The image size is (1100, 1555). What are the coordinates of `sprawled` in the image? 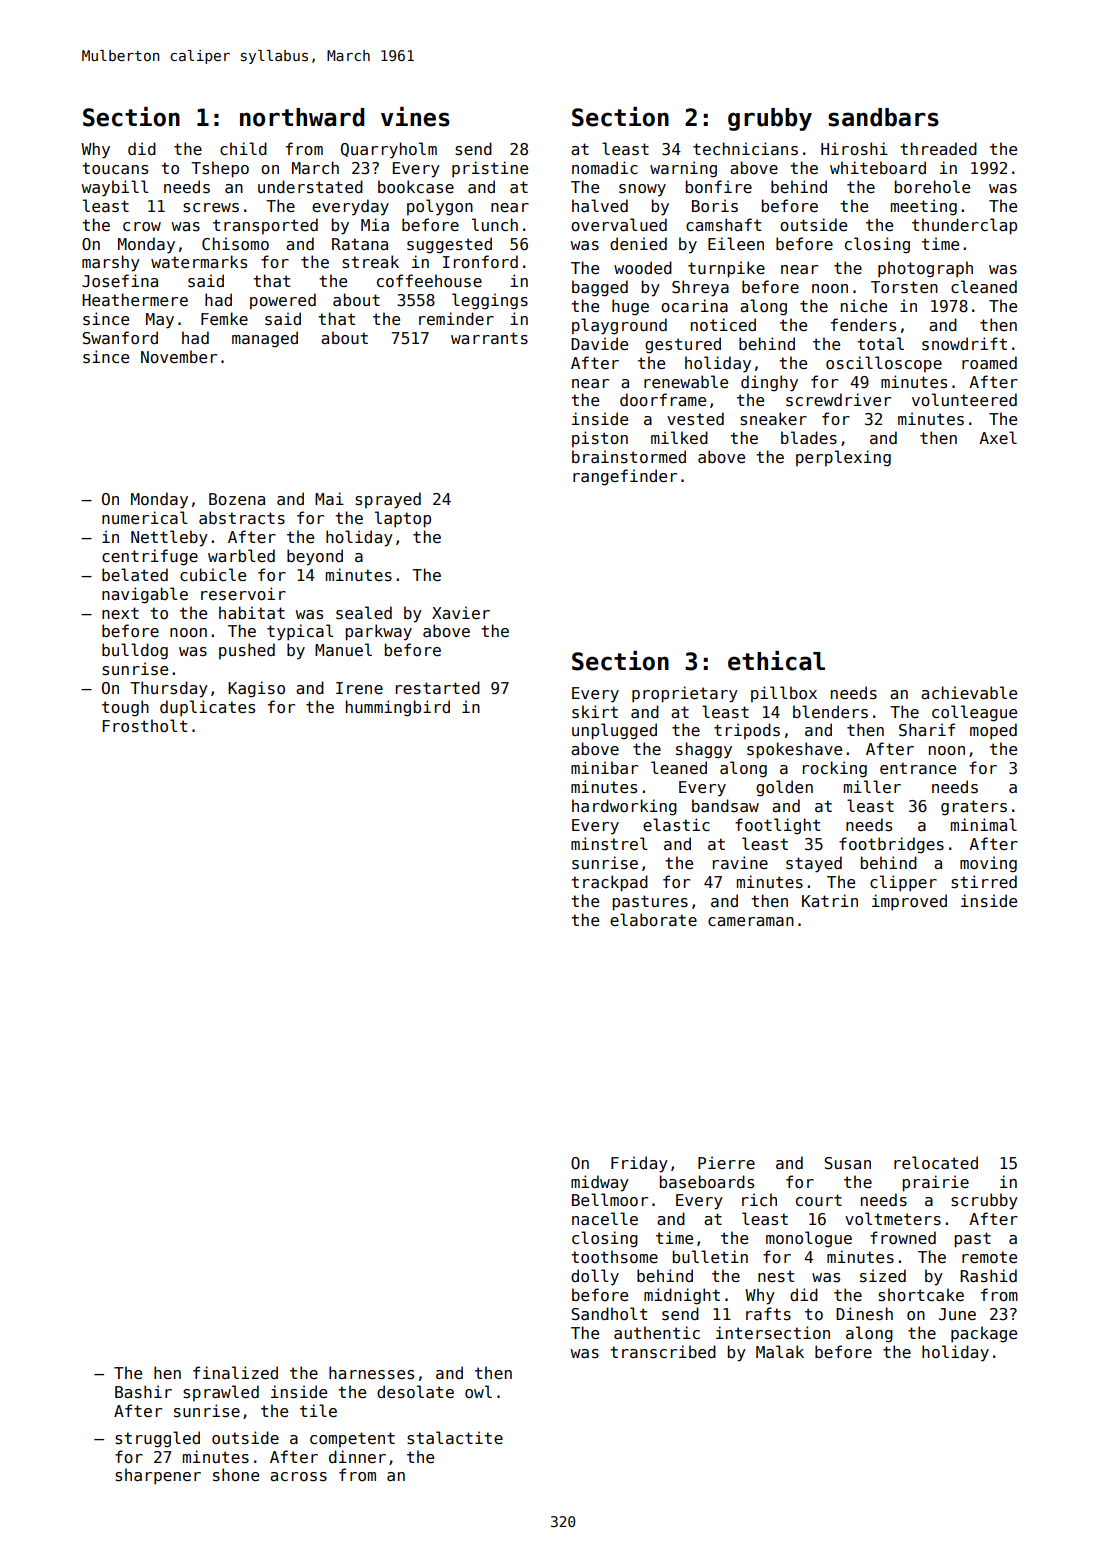 It's located at (221, 1393).
